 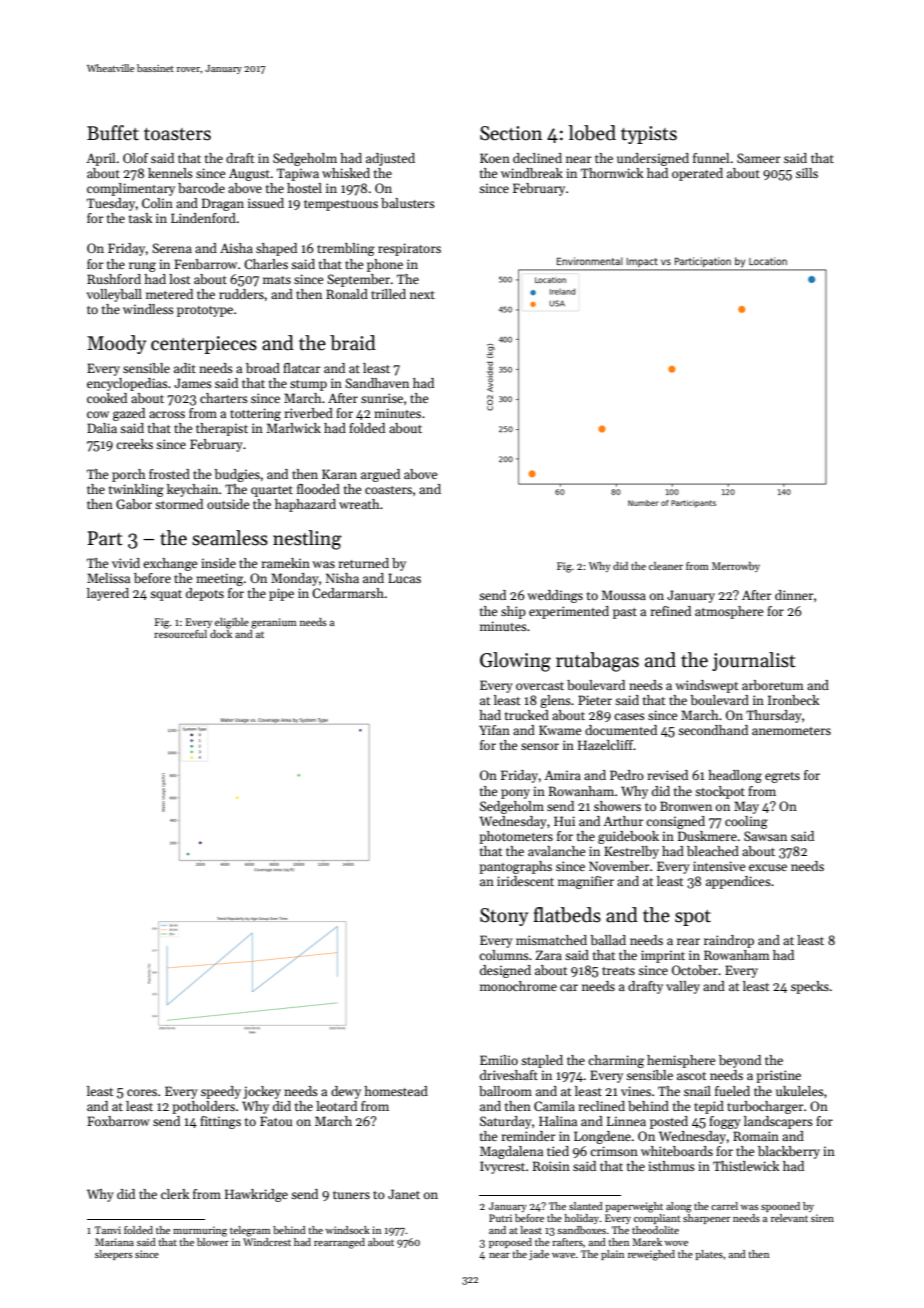 I want to click on sills, so click(x=807, y=173).
